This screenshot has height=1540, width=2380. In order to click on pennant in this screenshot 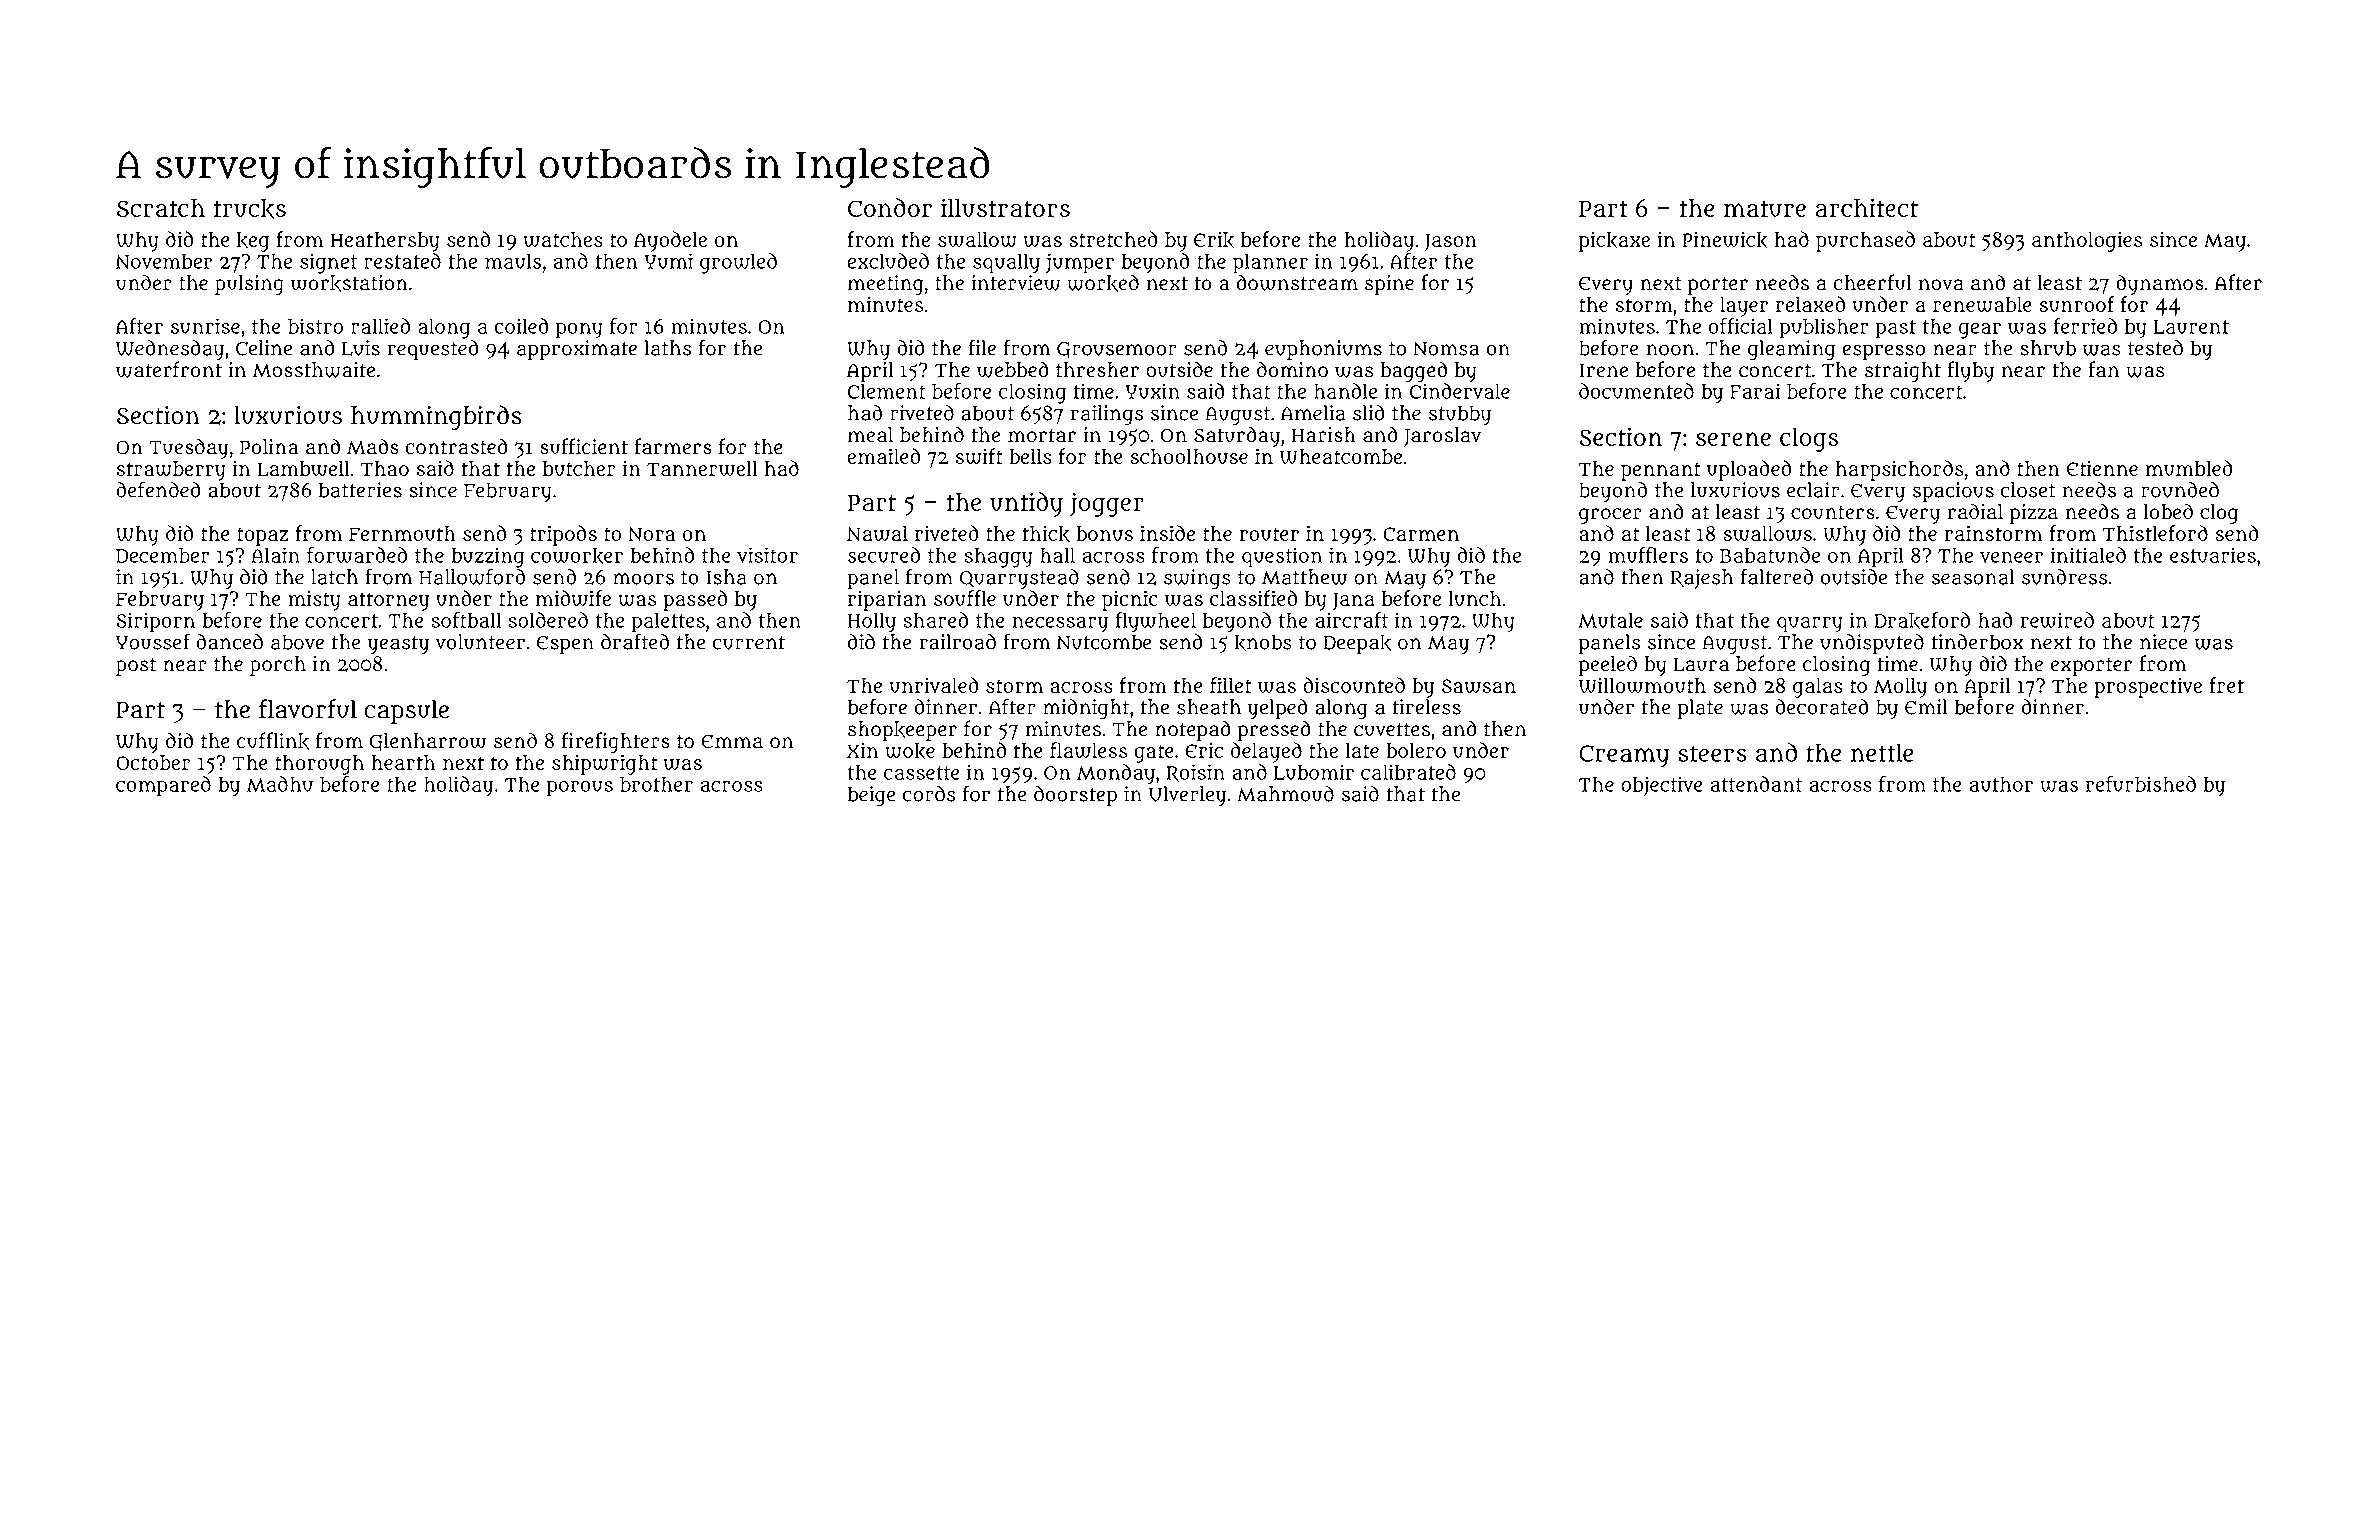, I will do `click(1661, 471)`.
